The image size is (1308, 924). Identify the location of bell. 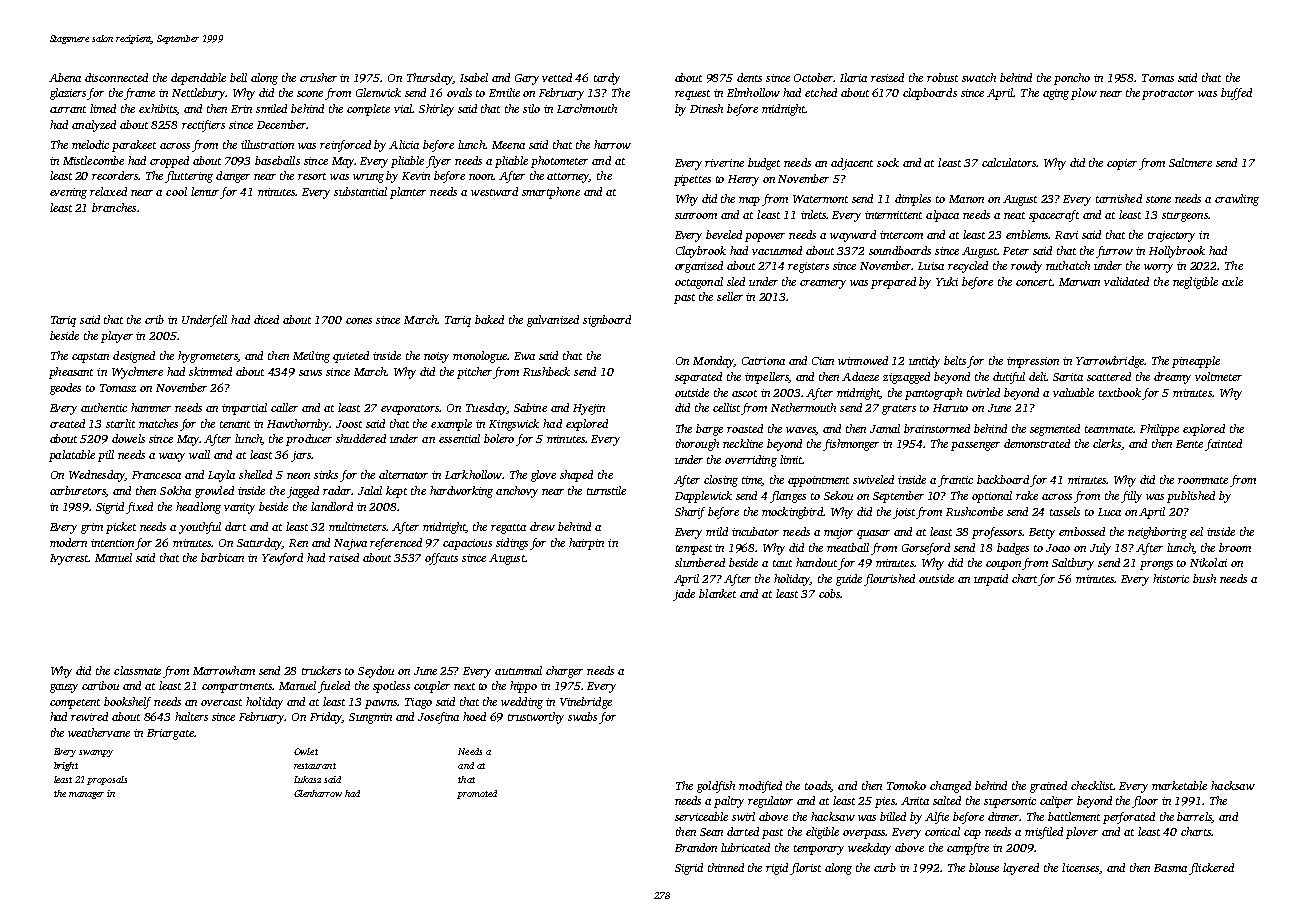
(238, 77).
